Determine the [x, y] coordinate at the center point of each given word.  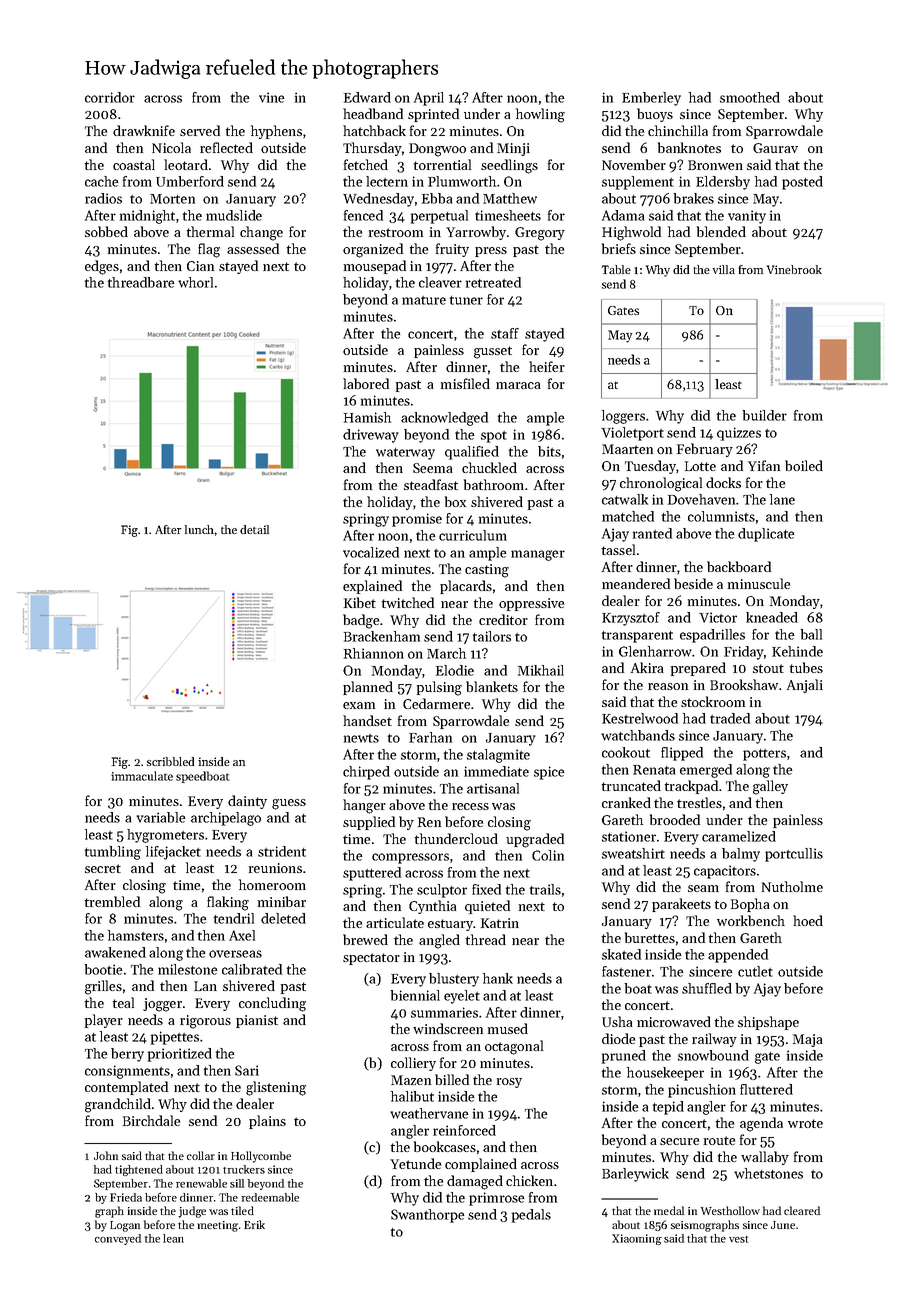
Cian [200, 266]
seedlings [509, 166]
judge [192, 1212]
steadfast [431, 484]
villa [724, 269]
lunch [200, 529]
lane [782, 499]
